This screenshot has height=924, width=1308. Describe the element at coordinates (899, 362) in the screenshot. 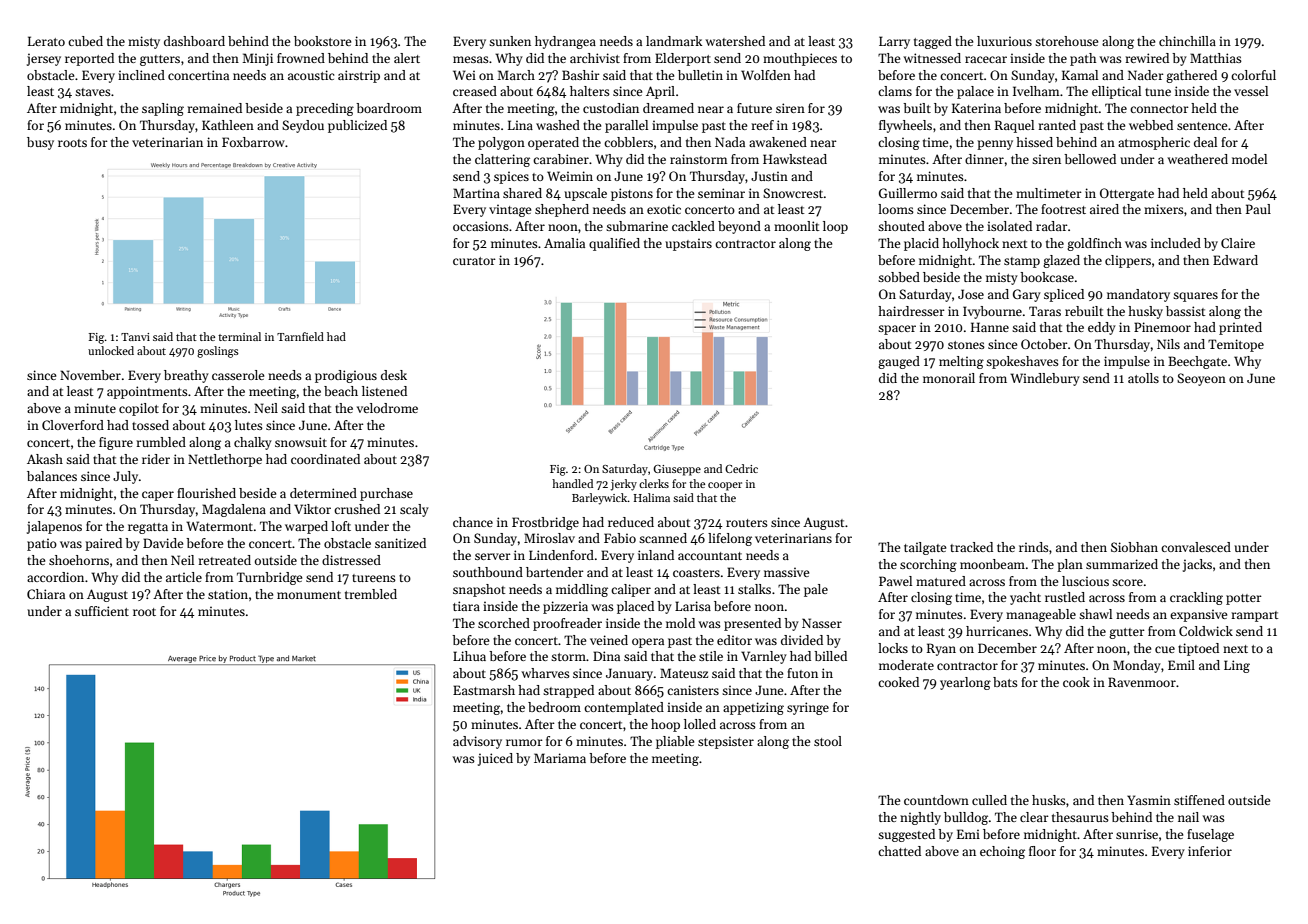

I see `gauged` at that location.
